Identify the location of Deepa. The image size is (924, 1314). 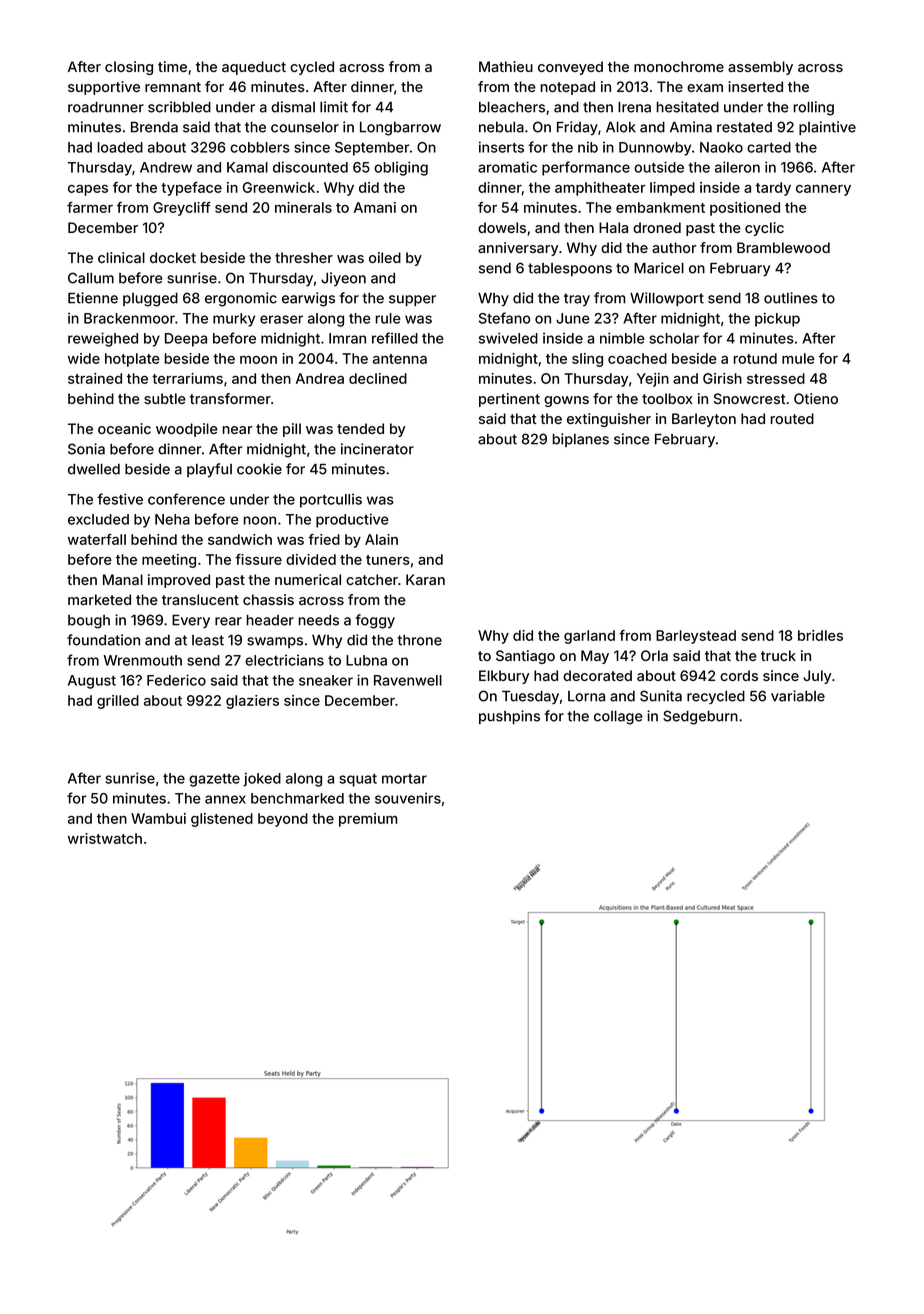
(186, 340).
